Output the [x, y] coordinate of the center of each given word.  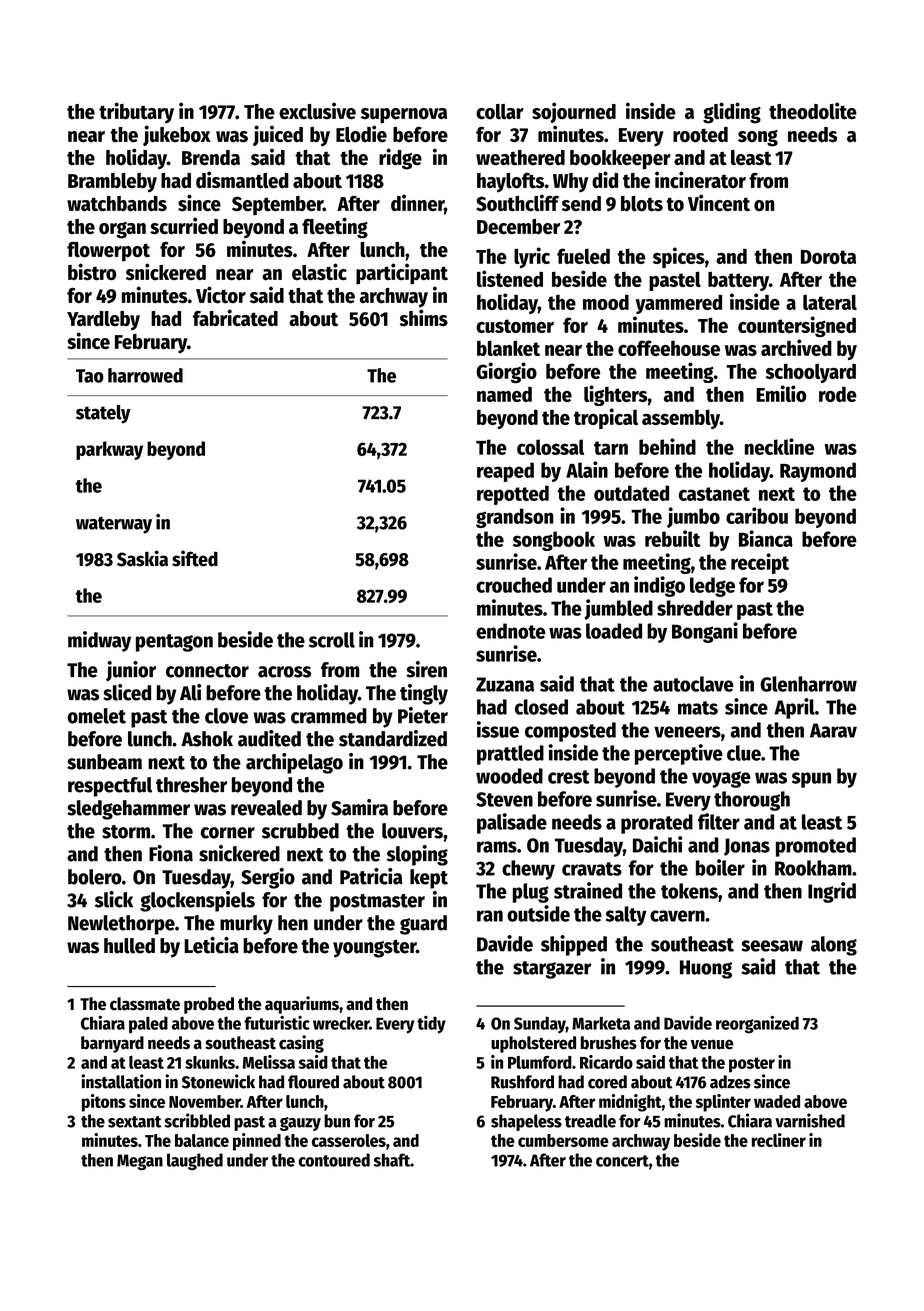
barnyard [112, 1044]
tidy [431, 1024]
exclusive [317, 111]
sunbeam [104, 762]
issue [498, 729]
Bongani [705, 632]
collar [500, 112]
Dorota [828, 257]
